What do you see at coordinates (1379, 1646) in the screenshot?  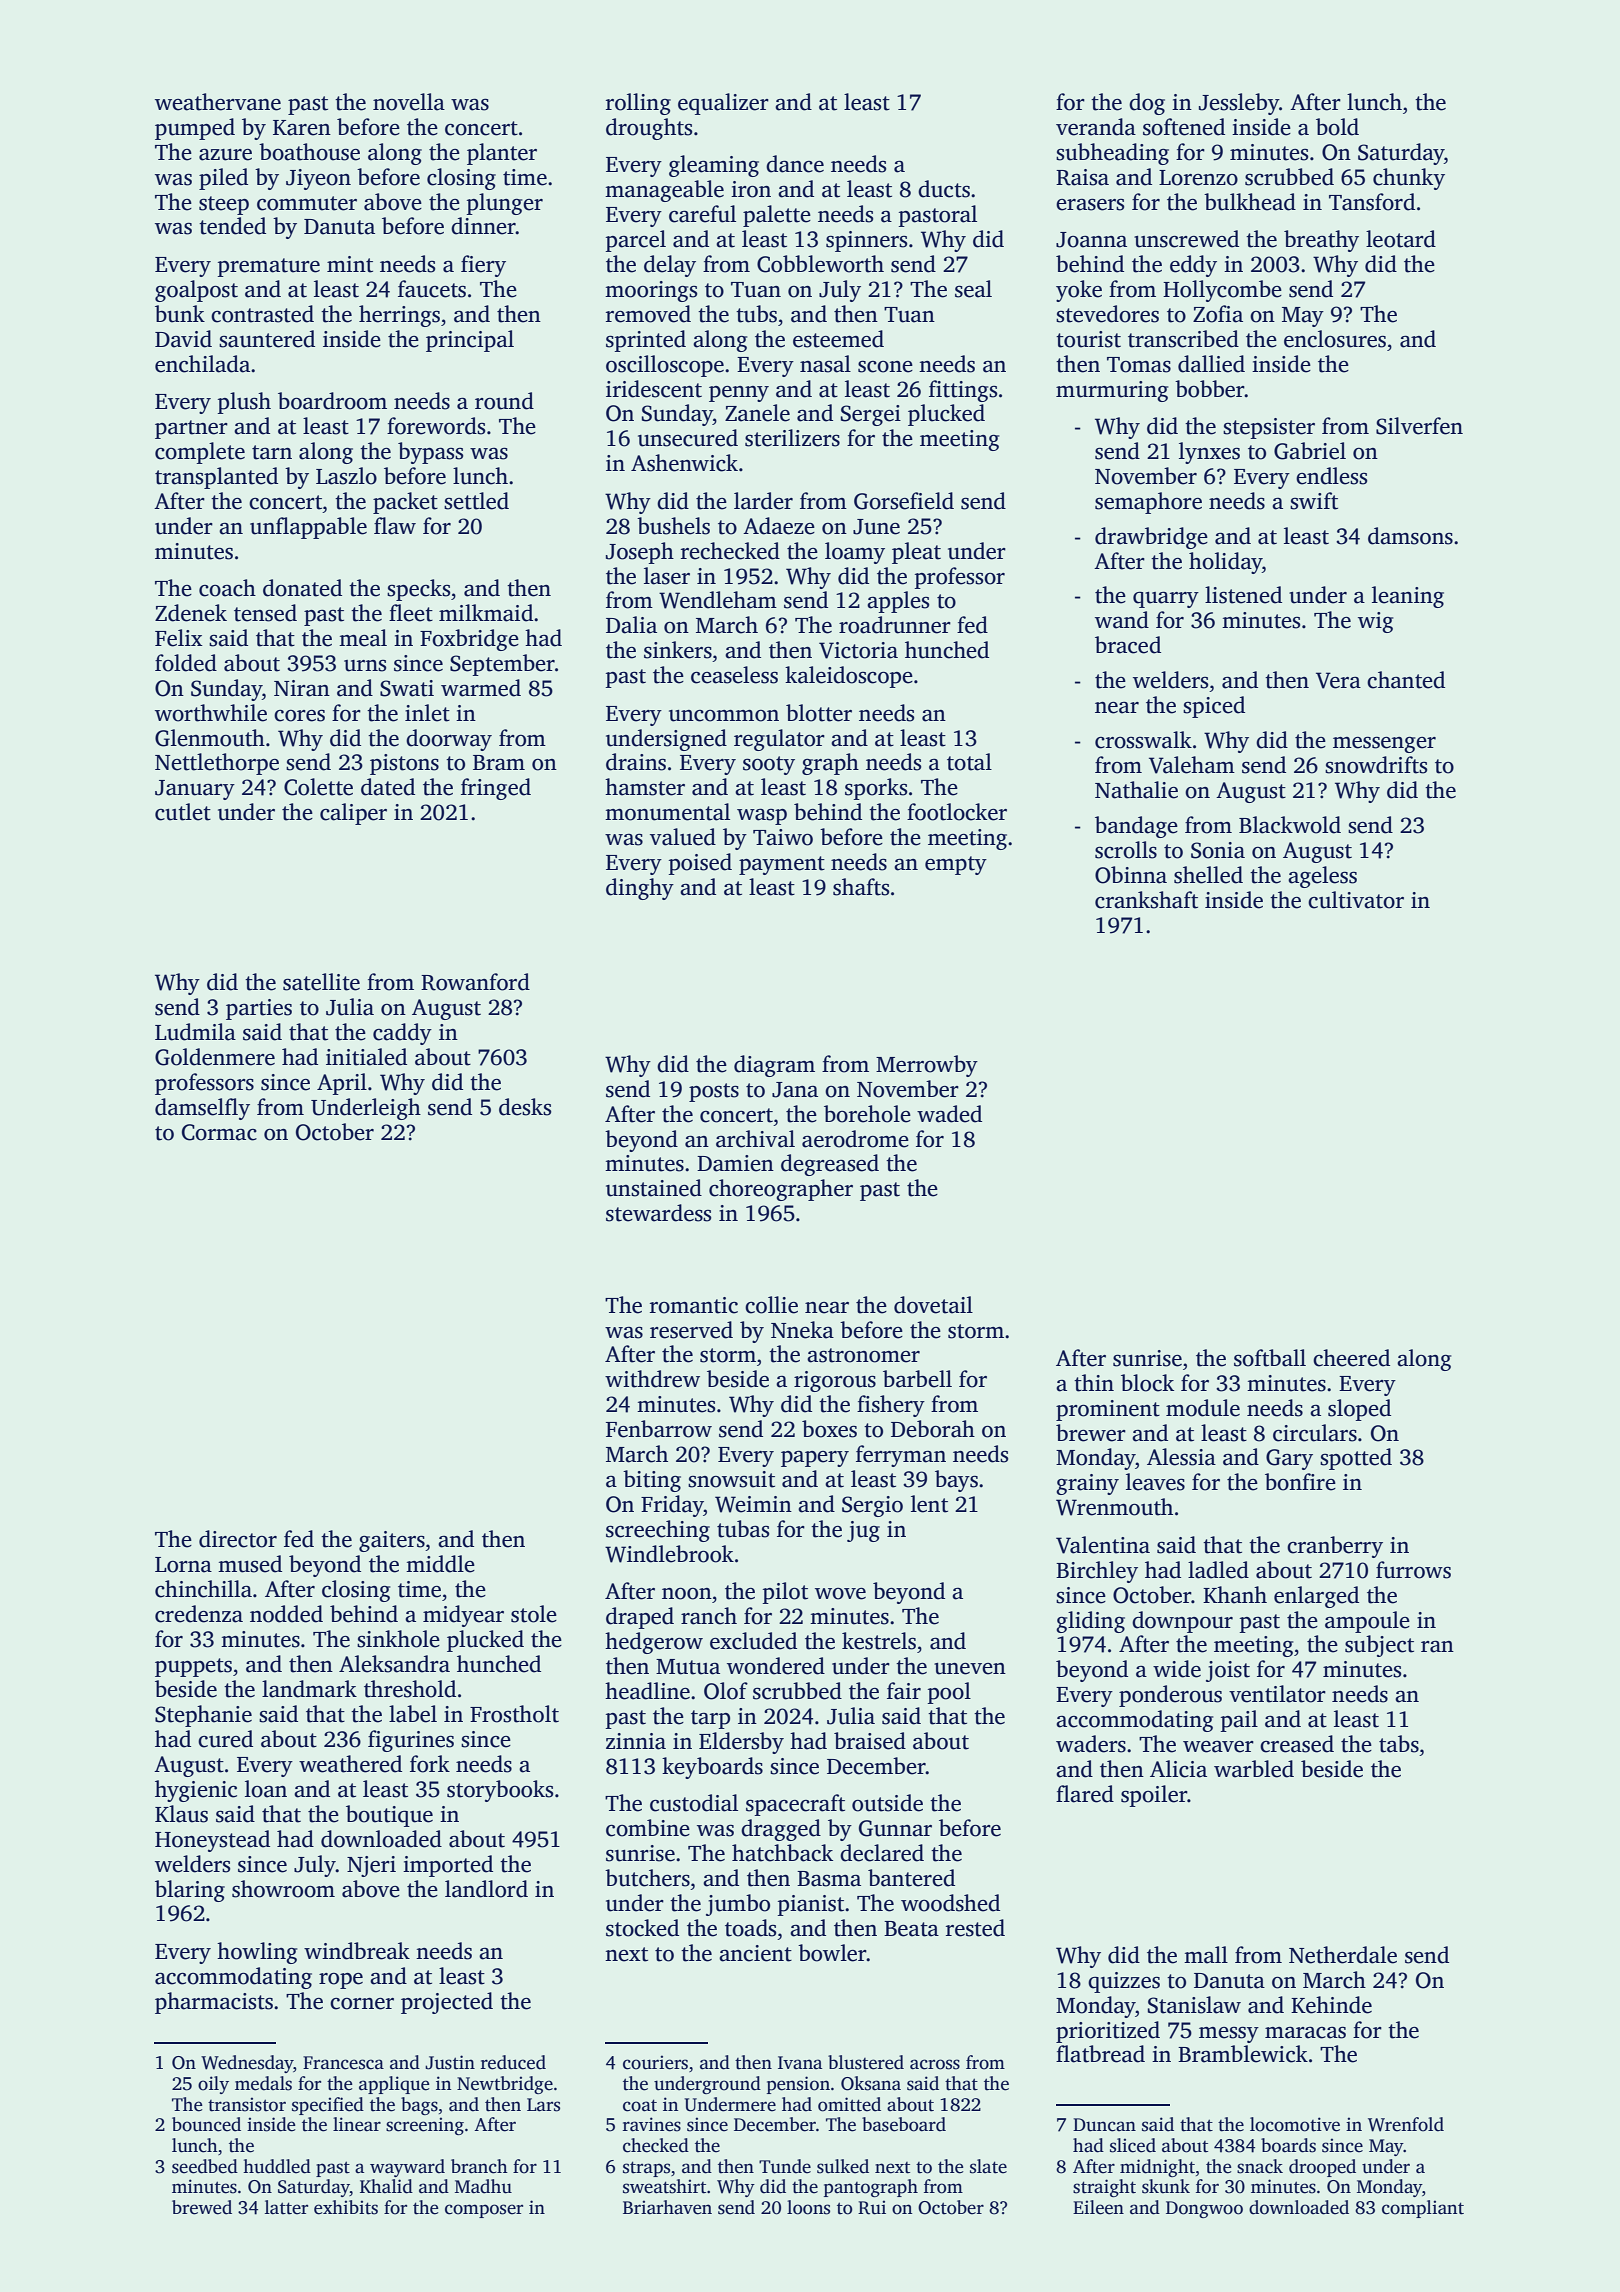 I see `subject` at bounding box center [1379, 1646].
